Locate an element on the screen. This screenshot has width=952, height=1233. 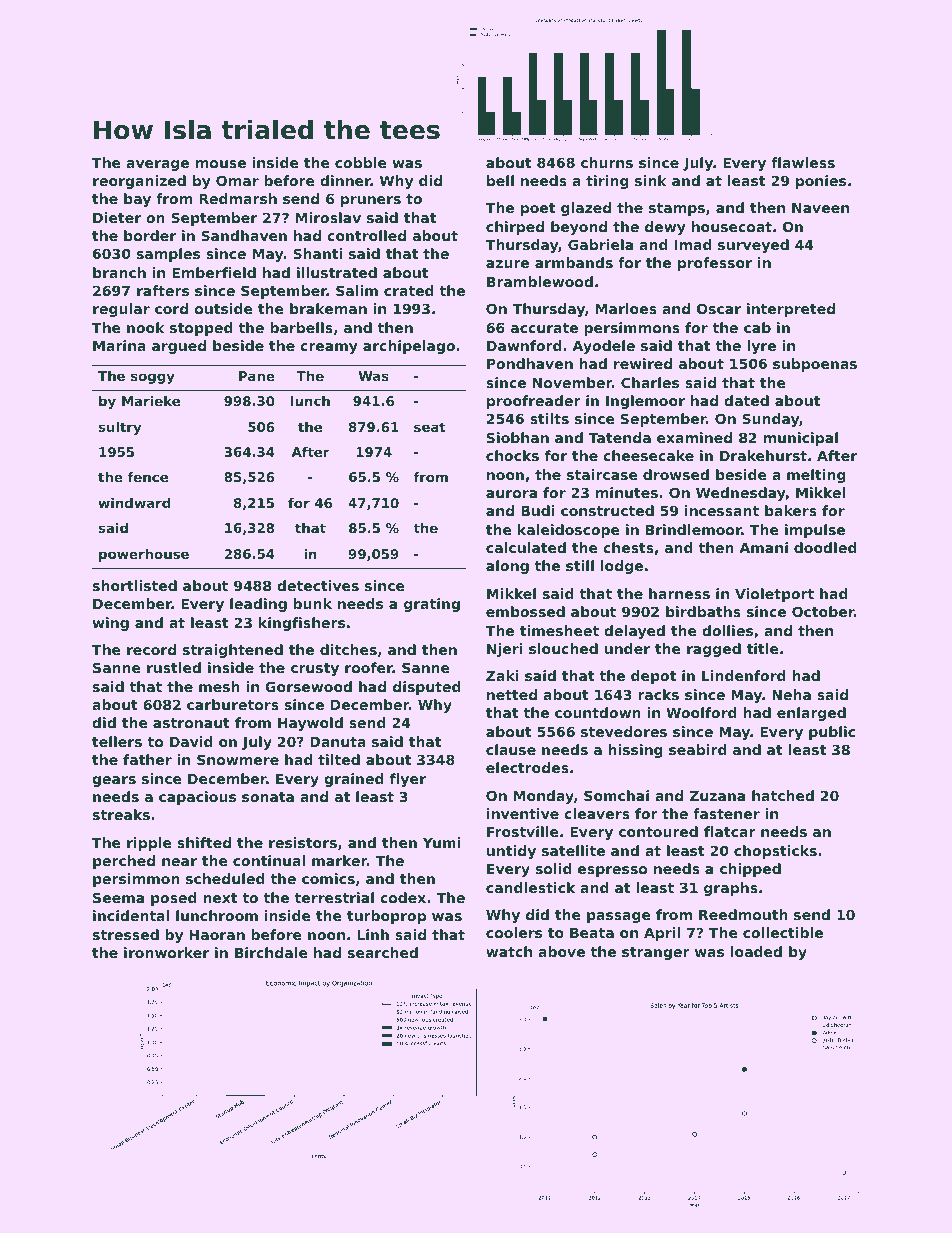
armbands is located at coordinates (574, 262).
